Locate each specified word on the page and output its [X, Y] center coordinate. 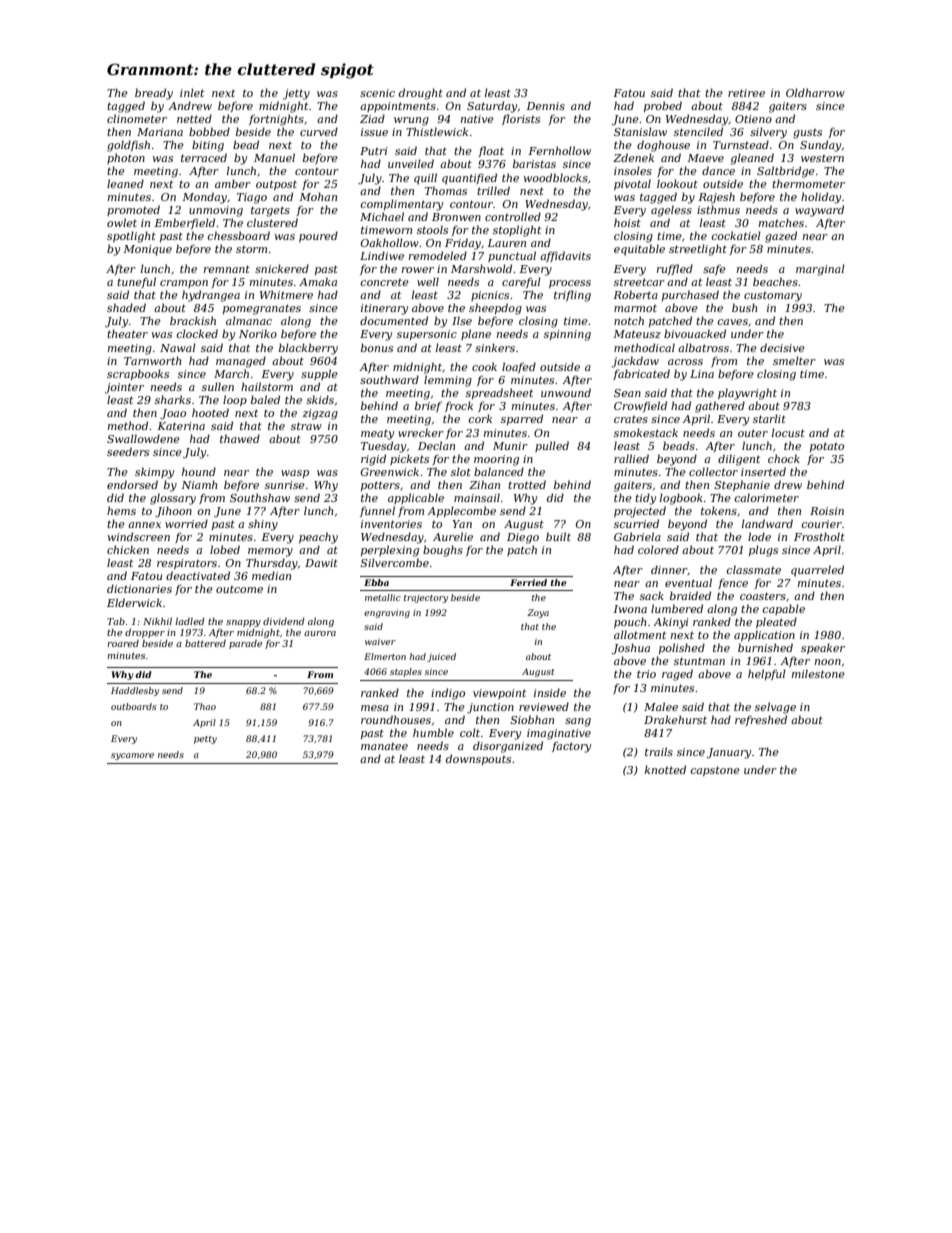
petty [205, 740]
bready [154, 94]
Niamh [199, 484]
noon [828, 662]
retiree [746, 93]
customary [773, 297]
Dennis [545, 106]
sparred [522, 419]
